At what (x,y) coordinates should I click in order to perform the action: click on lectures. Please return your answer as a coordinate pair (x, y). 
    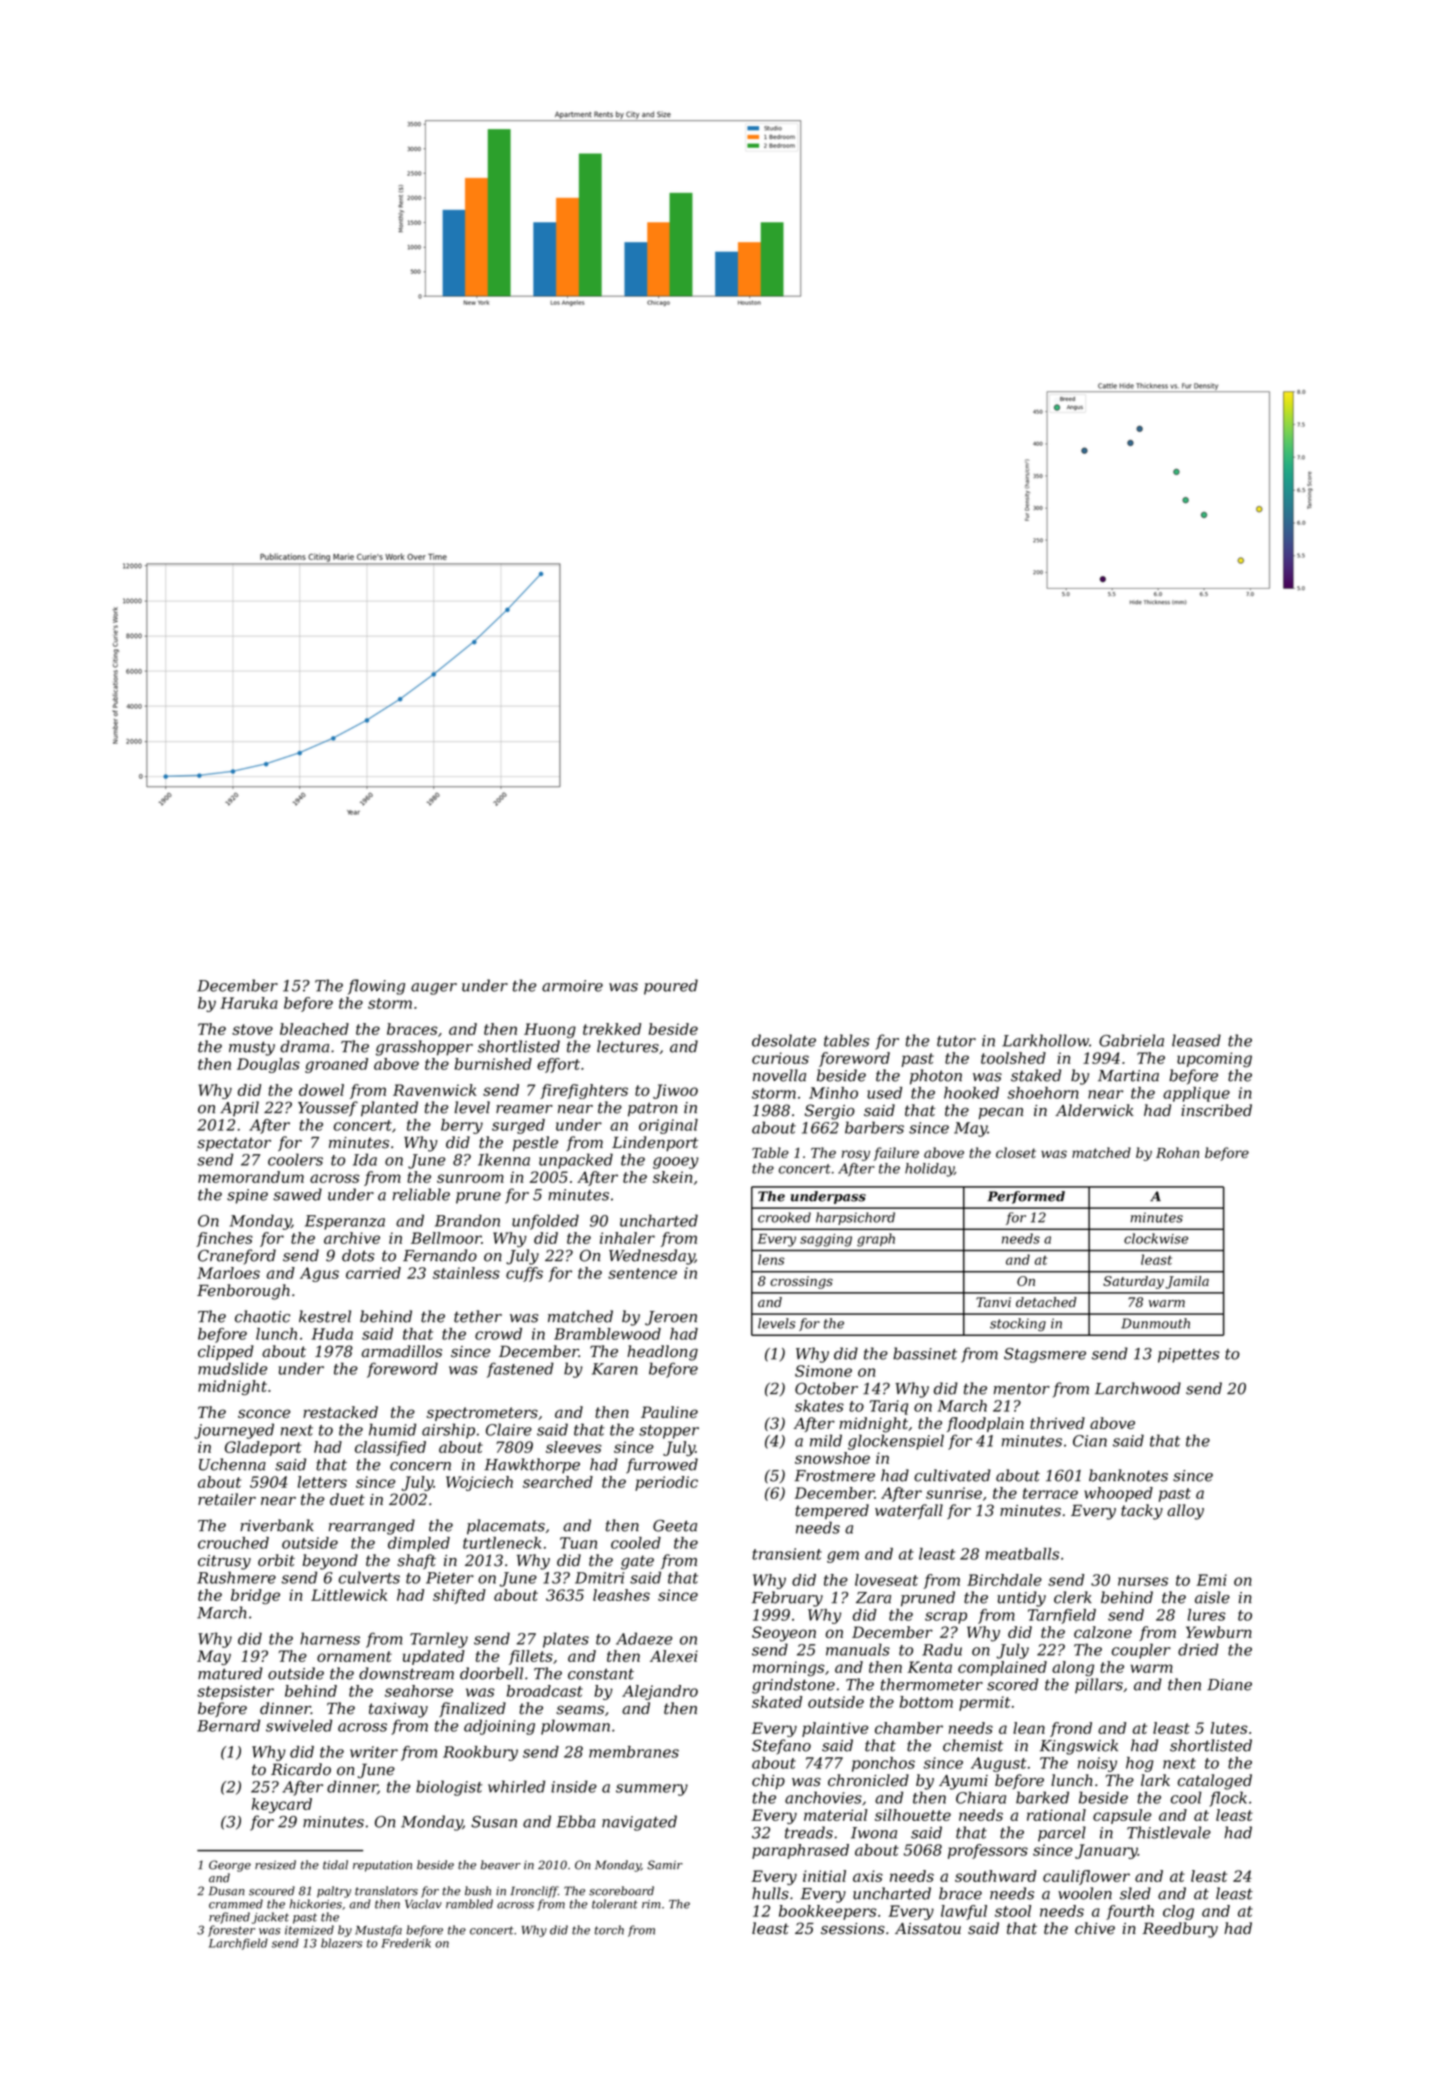
    Looking at the image, I should click on (628, 1046).
